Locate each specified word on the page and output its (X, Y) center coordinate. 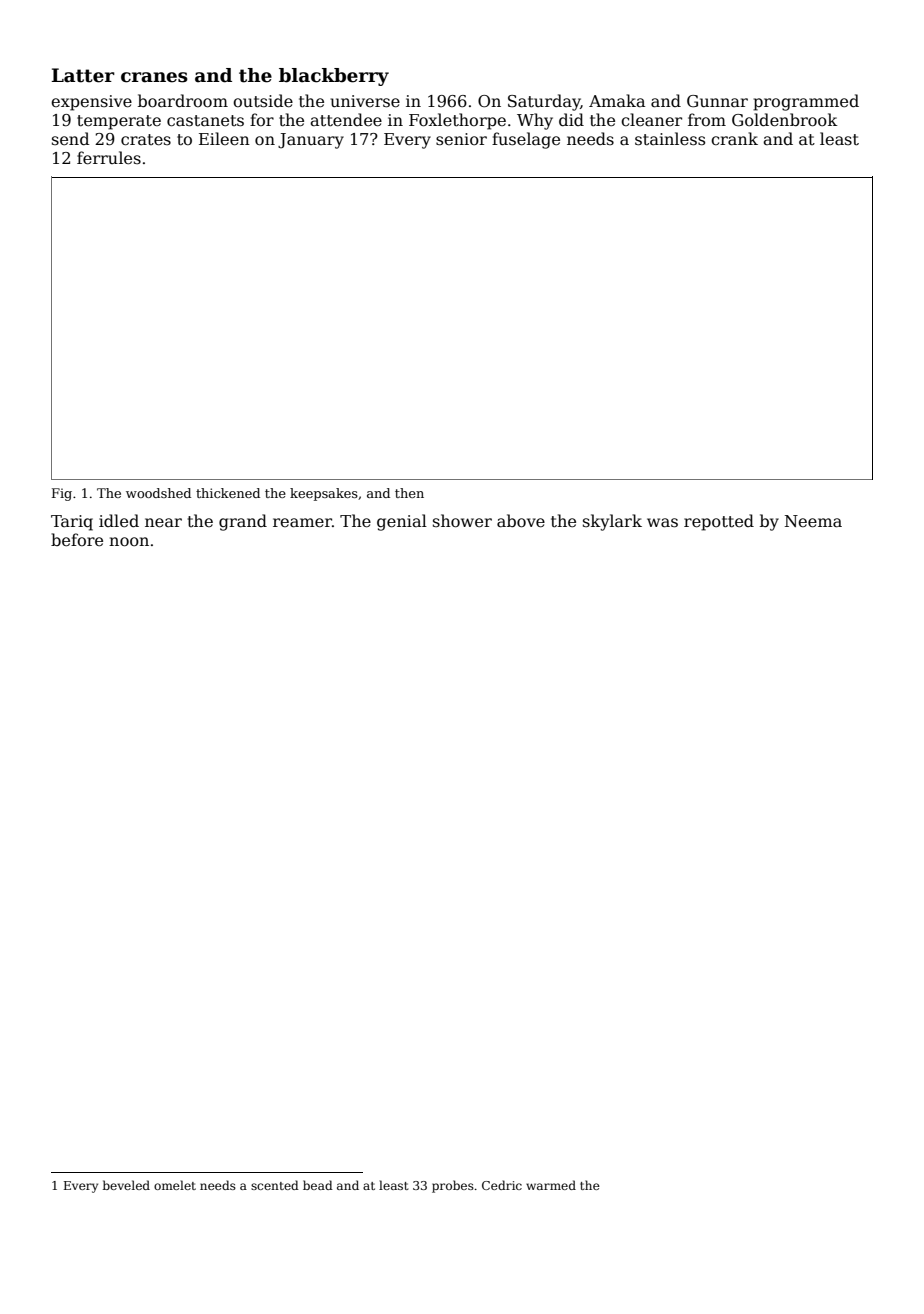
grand (243, 522)
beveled (126, 1185)
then (409, 493)
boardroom (183, 101)
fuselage (526, 140)
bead (318, 1185)
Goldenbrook (785, 120)
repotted (719, 522)
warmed (551, 1185)
